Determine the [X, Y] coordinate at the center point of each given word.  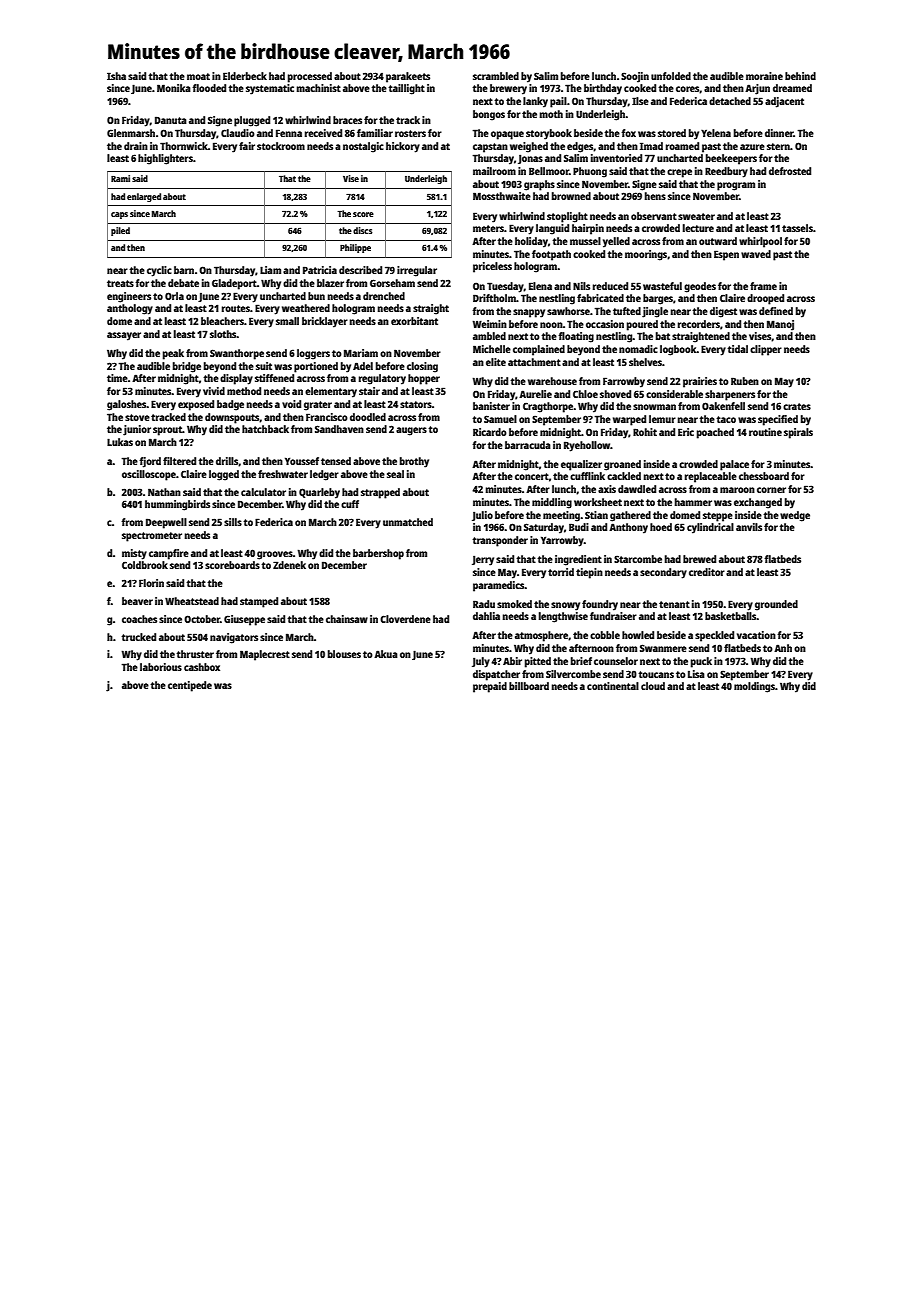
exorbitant [414, 321]
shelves [645, 362]
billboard [529, 686]
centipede [190, 686]
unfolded [671, 76]
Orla [174, 296]
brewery [508, 89]
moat [198, 76]
